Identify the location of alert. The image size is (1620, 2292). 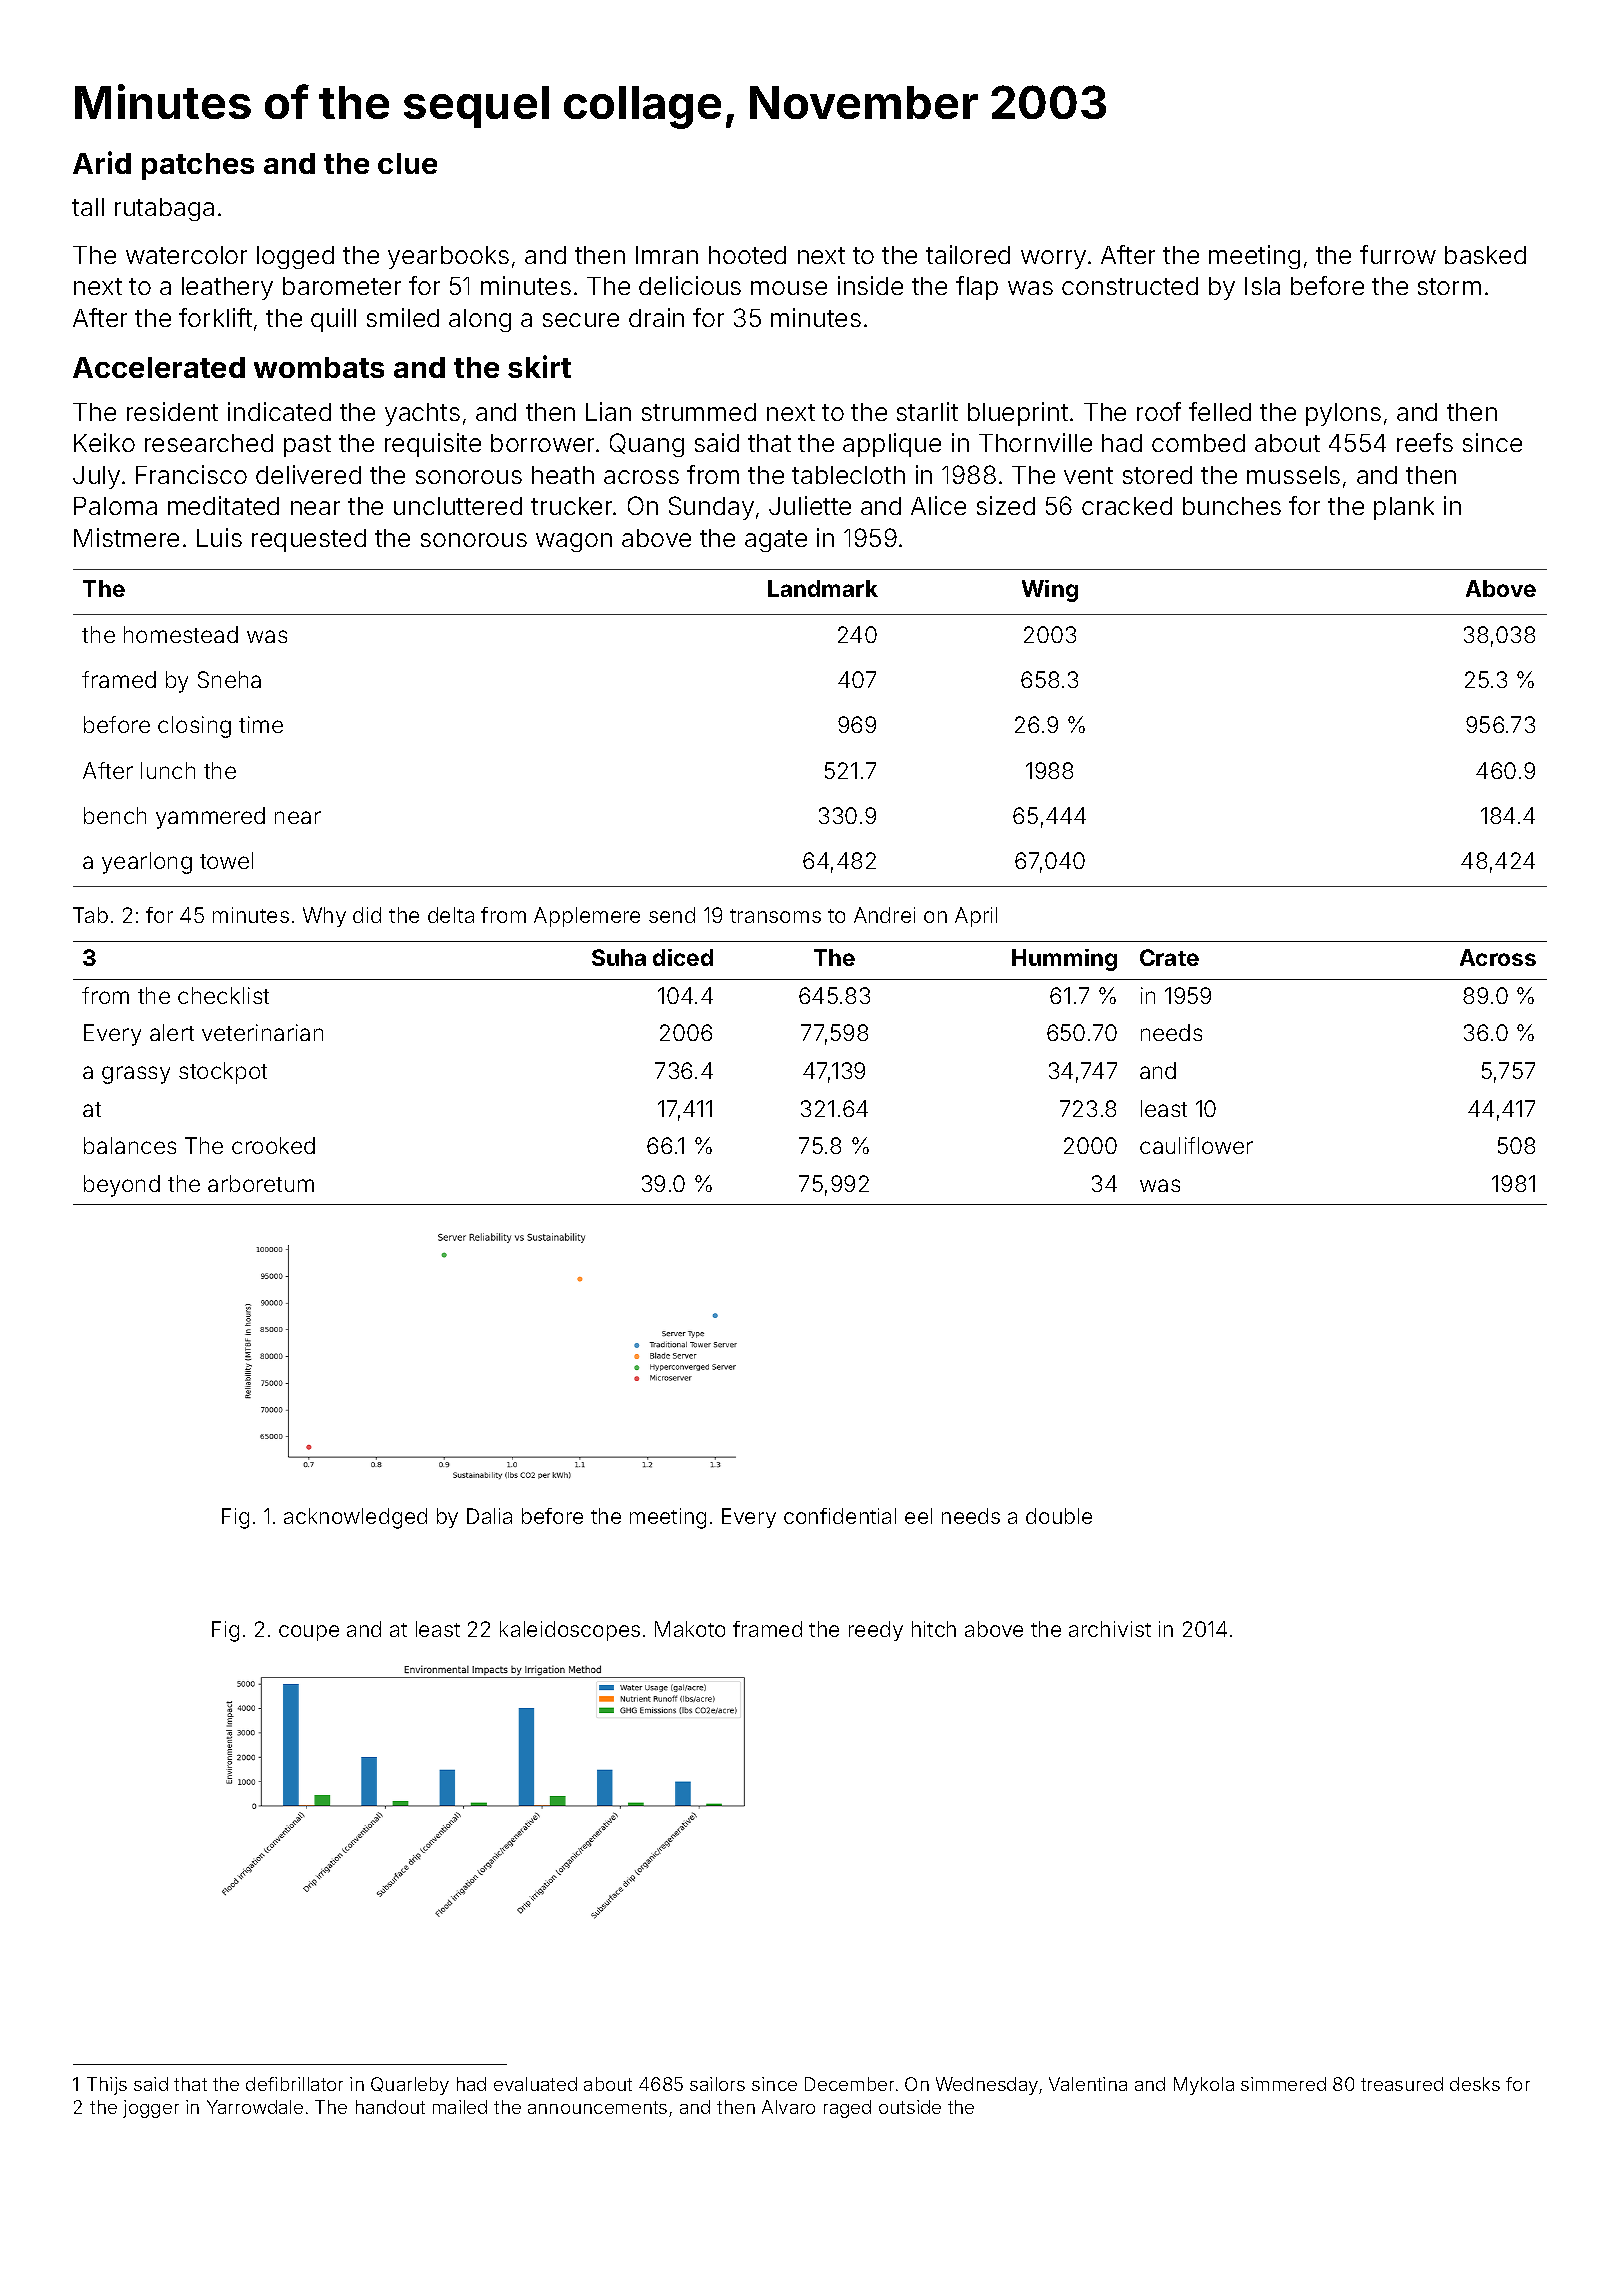
(172, 1032).
